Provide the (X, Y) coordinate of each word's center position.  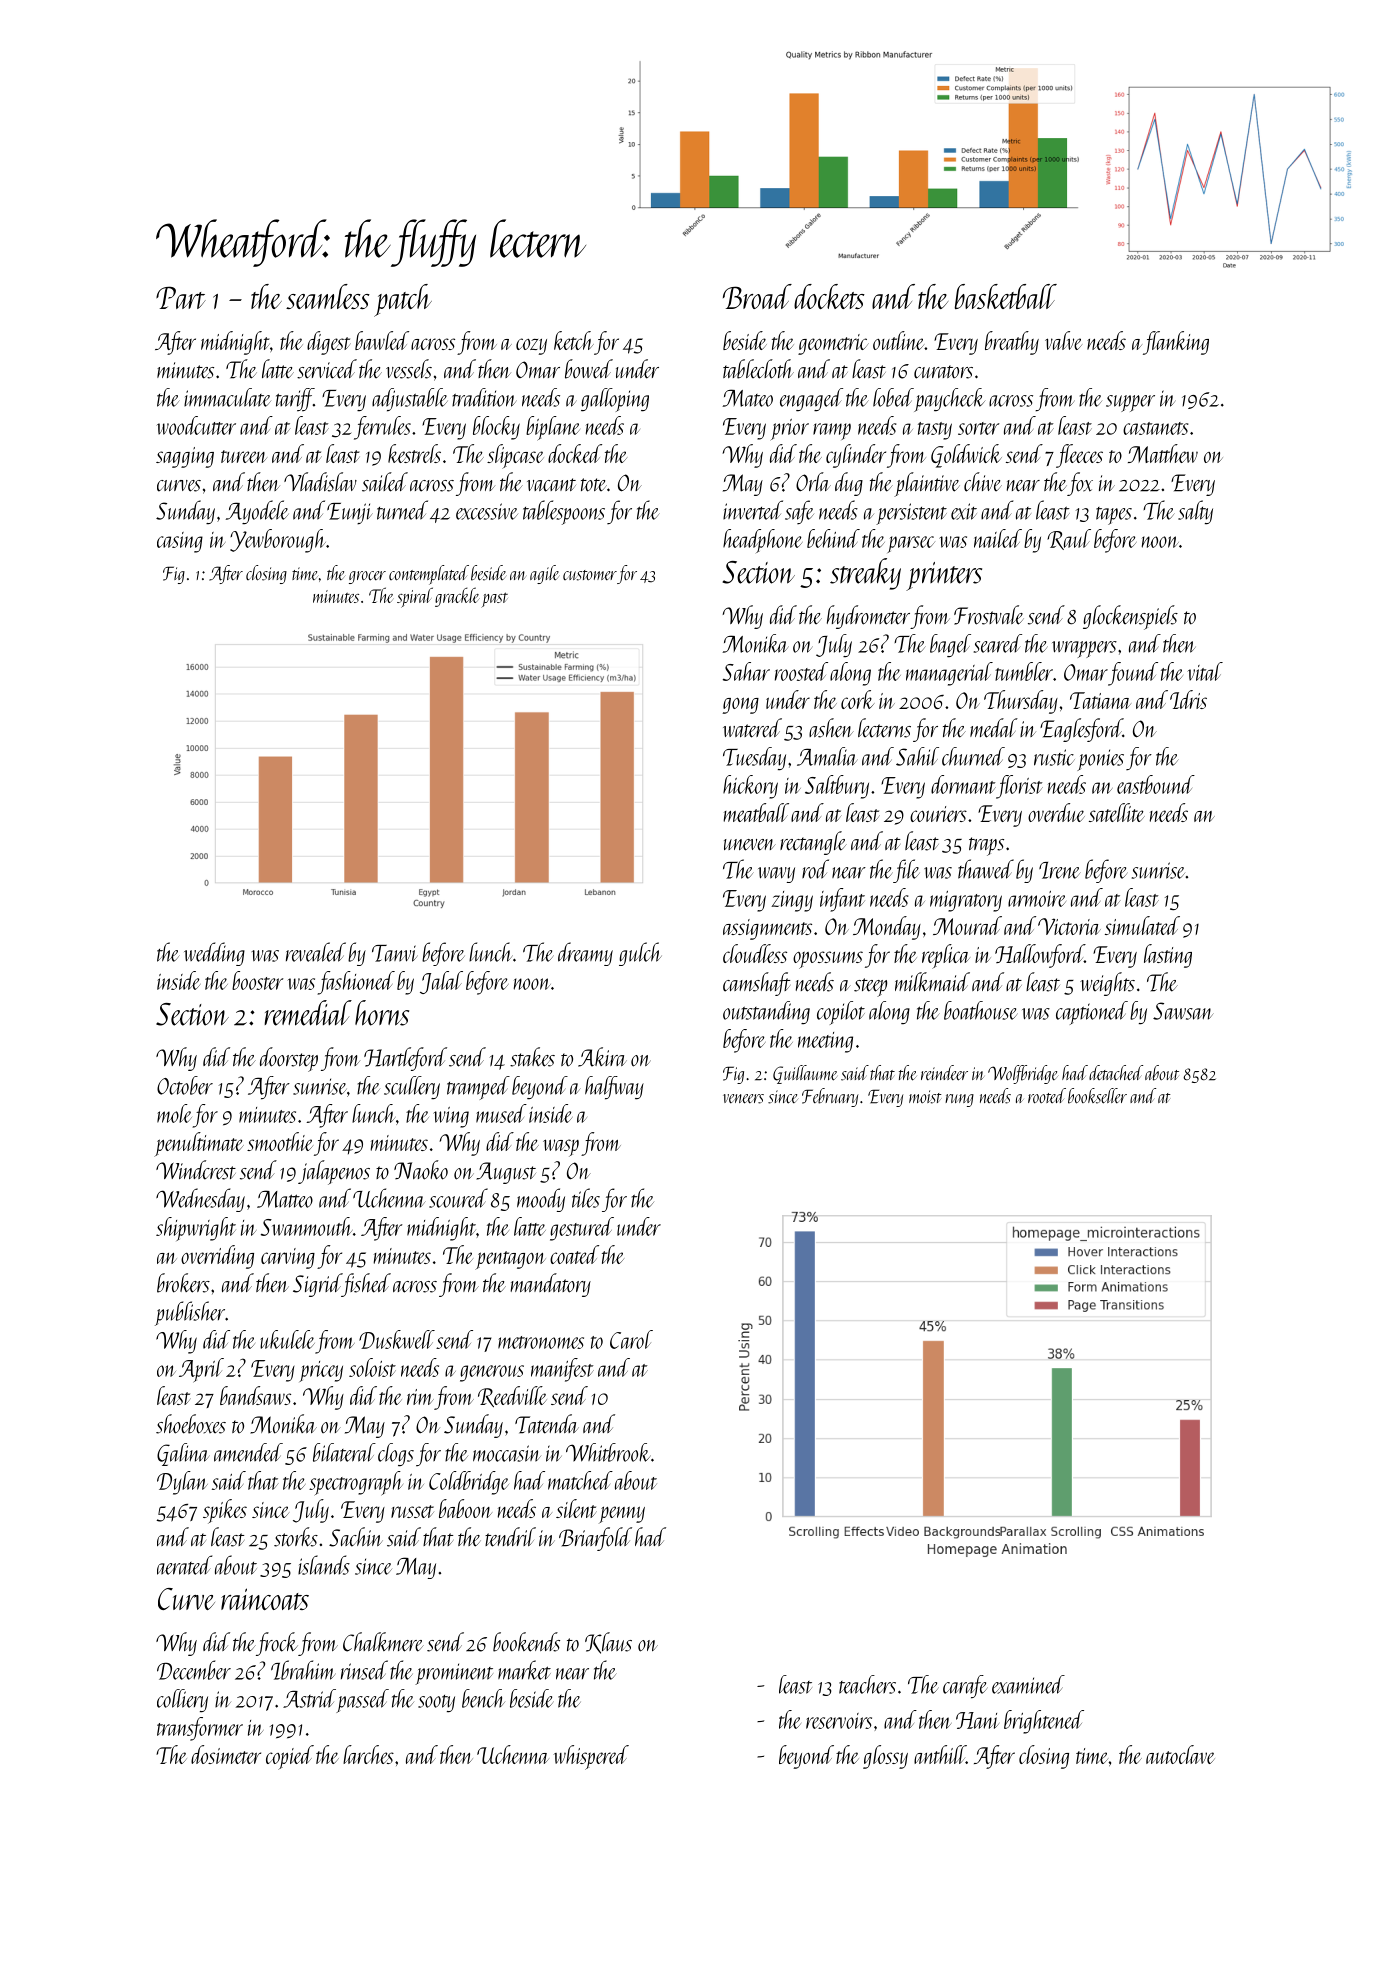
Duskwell (397, 1339)
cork (858, 699)
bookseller (1097, 1096)
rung (959, 1100)
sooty (436, 1703)
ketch (574, 340)
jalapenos (334, 1172)
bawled (382, 340)
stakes (532, 1057)
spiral (415, 597)
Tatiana (1100, 700)
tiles (586, 1198)
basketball (1006, 296)
